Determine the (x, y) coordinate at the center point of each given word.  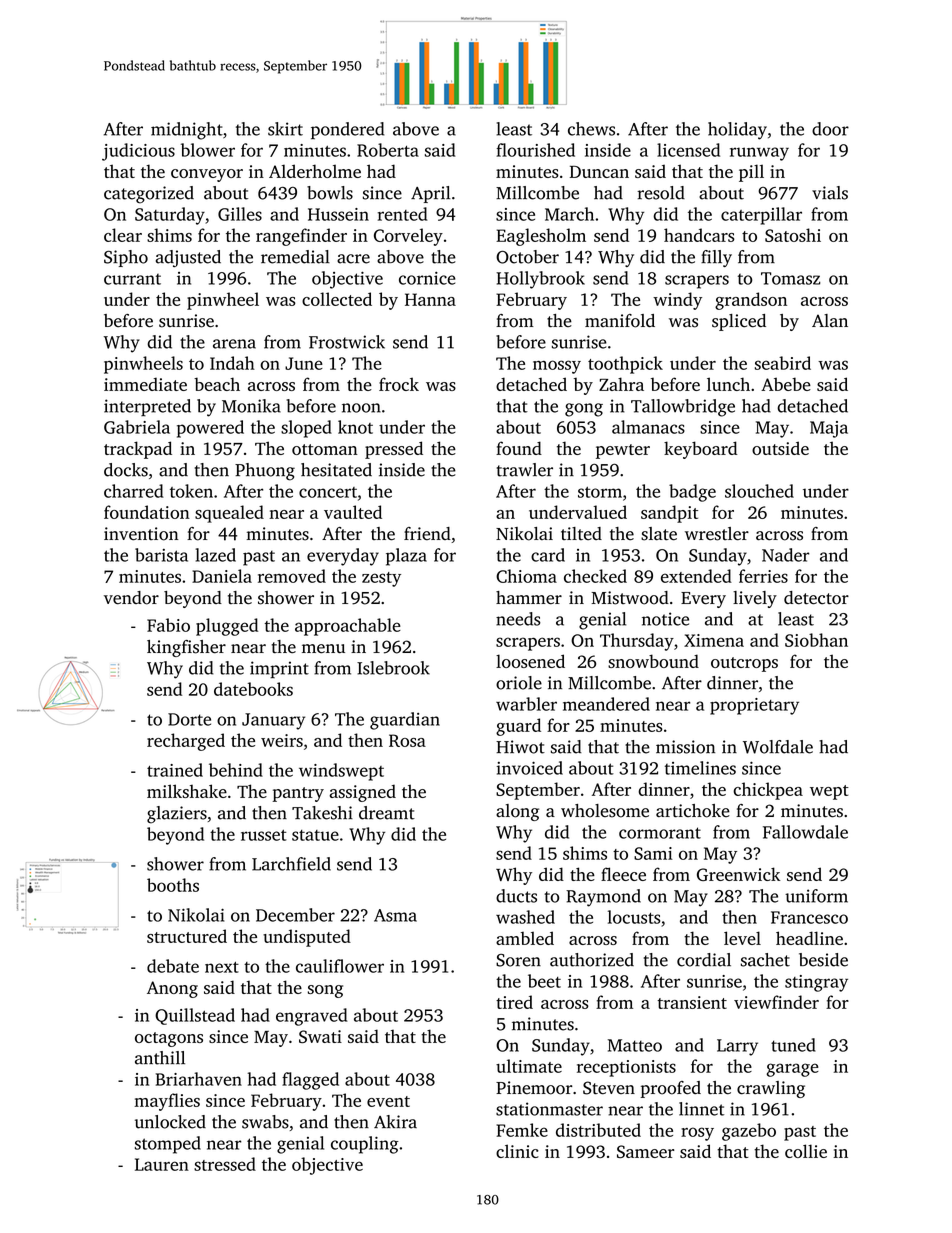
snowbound (653, 661)
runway (759, 154)
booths (173, 885)
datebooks (253, 689)
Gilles (240, 214)
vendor (131, 598)
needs (518, 619)
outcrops (744, 664)
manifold (620, 321)
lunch (728, 384)
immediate (145, 384)
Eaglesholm (541, 237)
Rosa (407, 740)
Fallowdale (805, 832)
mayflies (167, 1102)
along (517, 812)
